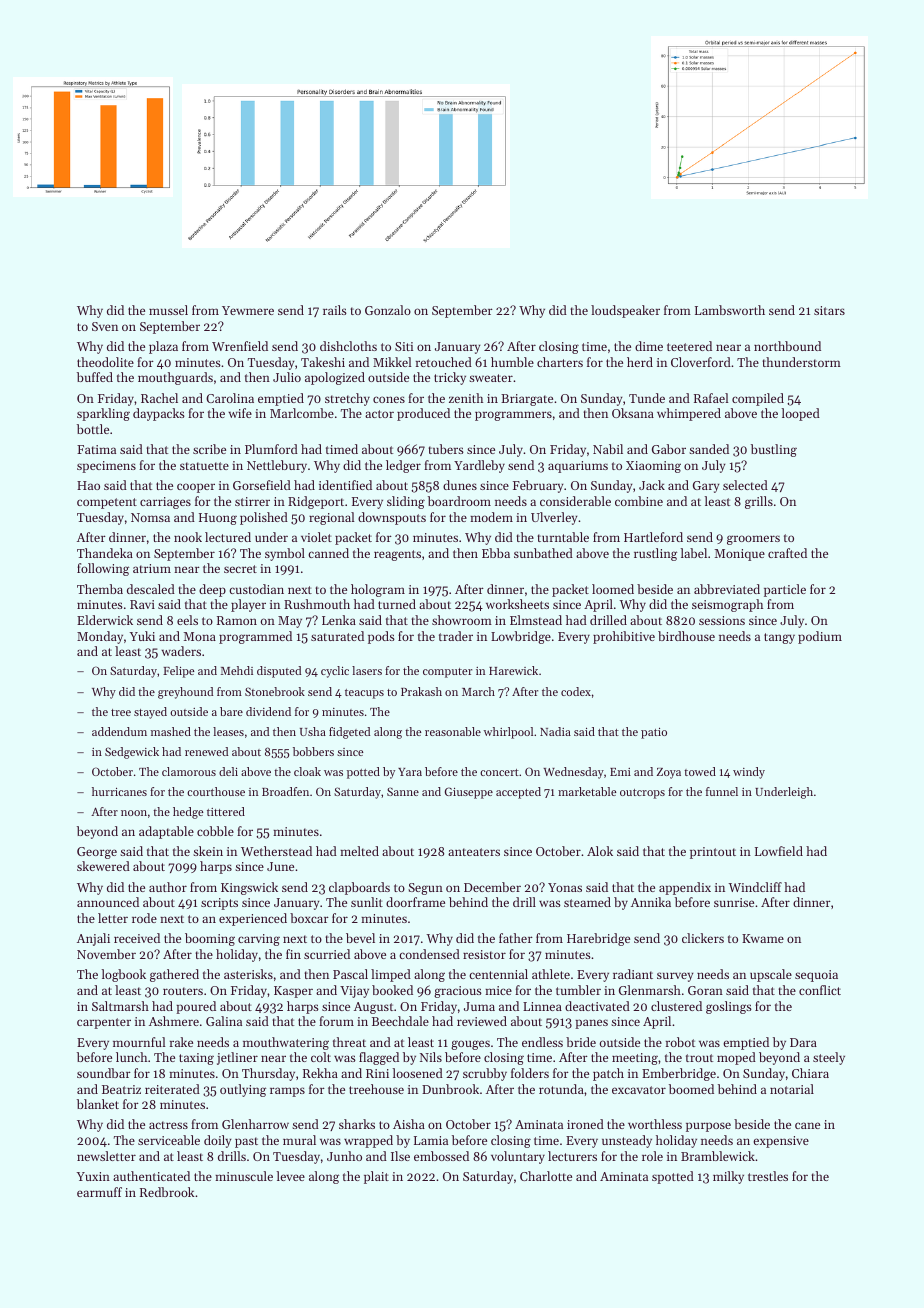  I want to click on melted, so click(359, 851).
